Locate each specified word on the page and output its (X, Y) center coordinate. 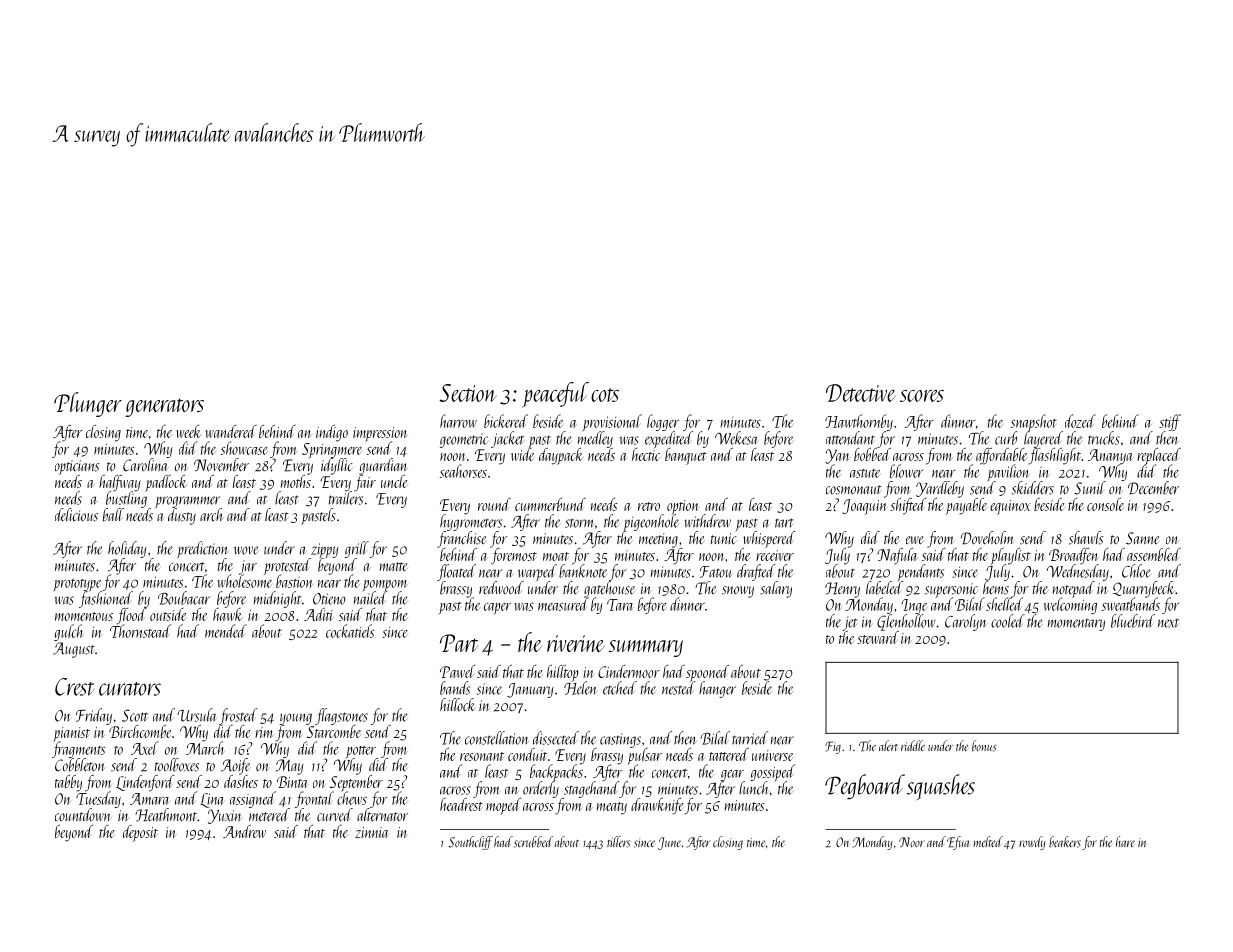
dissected (556, 738)
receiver (775, 555)
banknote (583, 571)
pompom (385, 586)
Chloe (1136, 571)
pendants (919, 572)
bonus (984, 746)
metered (269, 815)
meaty (612, 808)
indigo (332, 433)
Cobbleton (80, 765)
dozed (1080, 421)
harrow (458, 421)
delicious (76, 515)
